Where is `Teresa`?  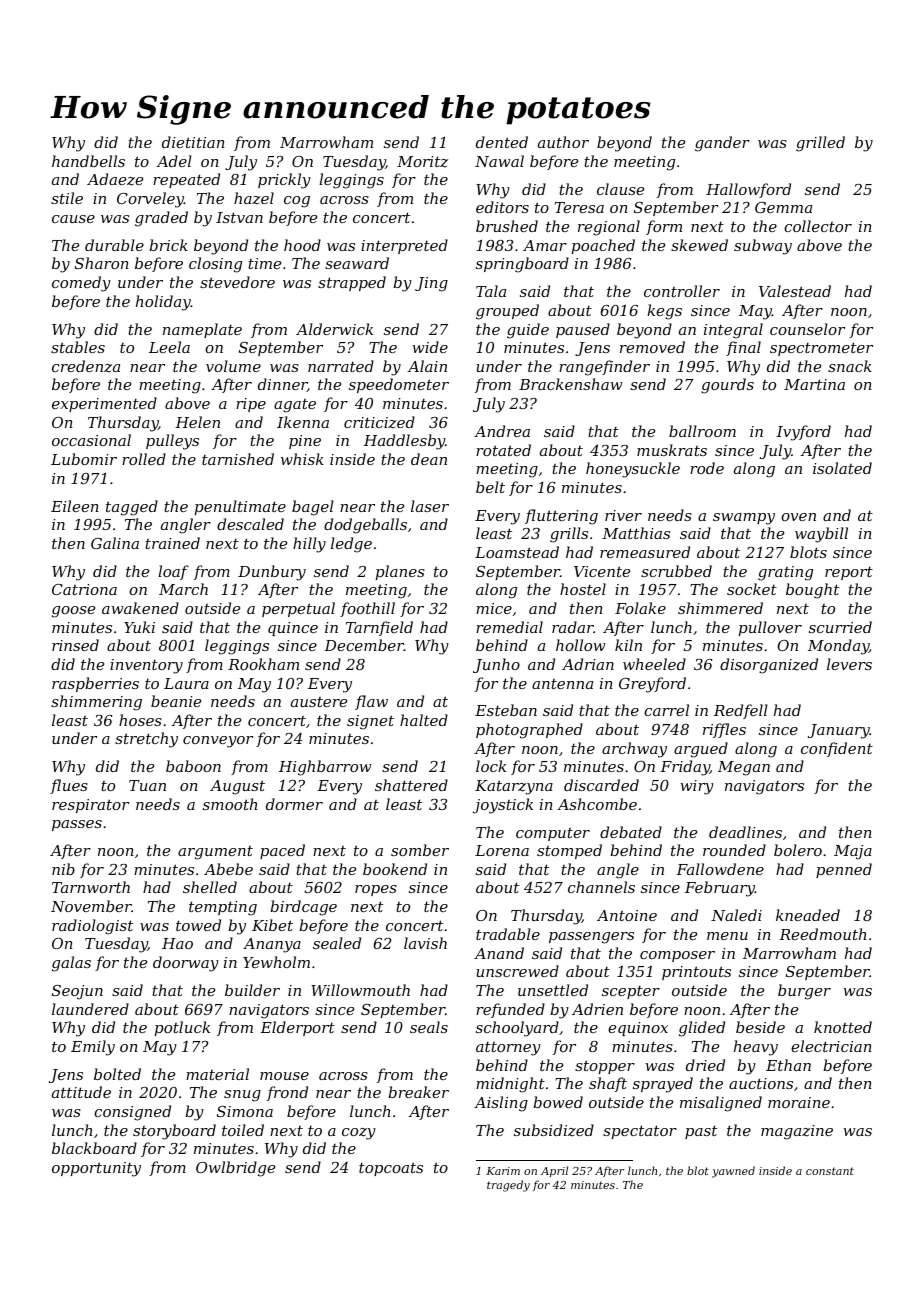
Teresa is located at coordinates (579, 207).
